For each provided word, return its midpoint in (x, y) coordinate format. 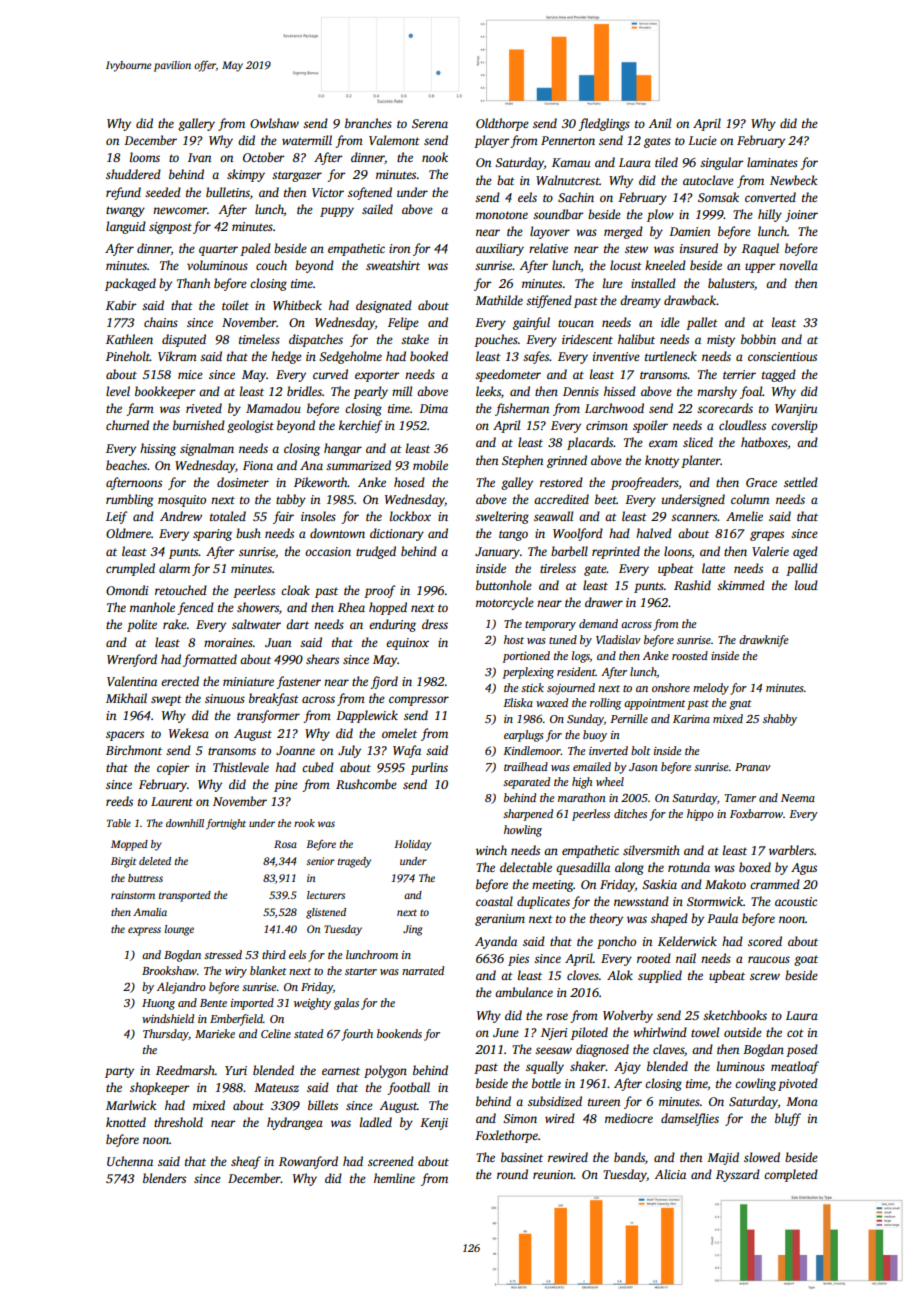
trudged (376, 552)
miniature (248, 681)
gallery (196, 124)
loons (678, 551)
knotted (126, 1122)
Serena (430, 123)
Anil (660, 123)
